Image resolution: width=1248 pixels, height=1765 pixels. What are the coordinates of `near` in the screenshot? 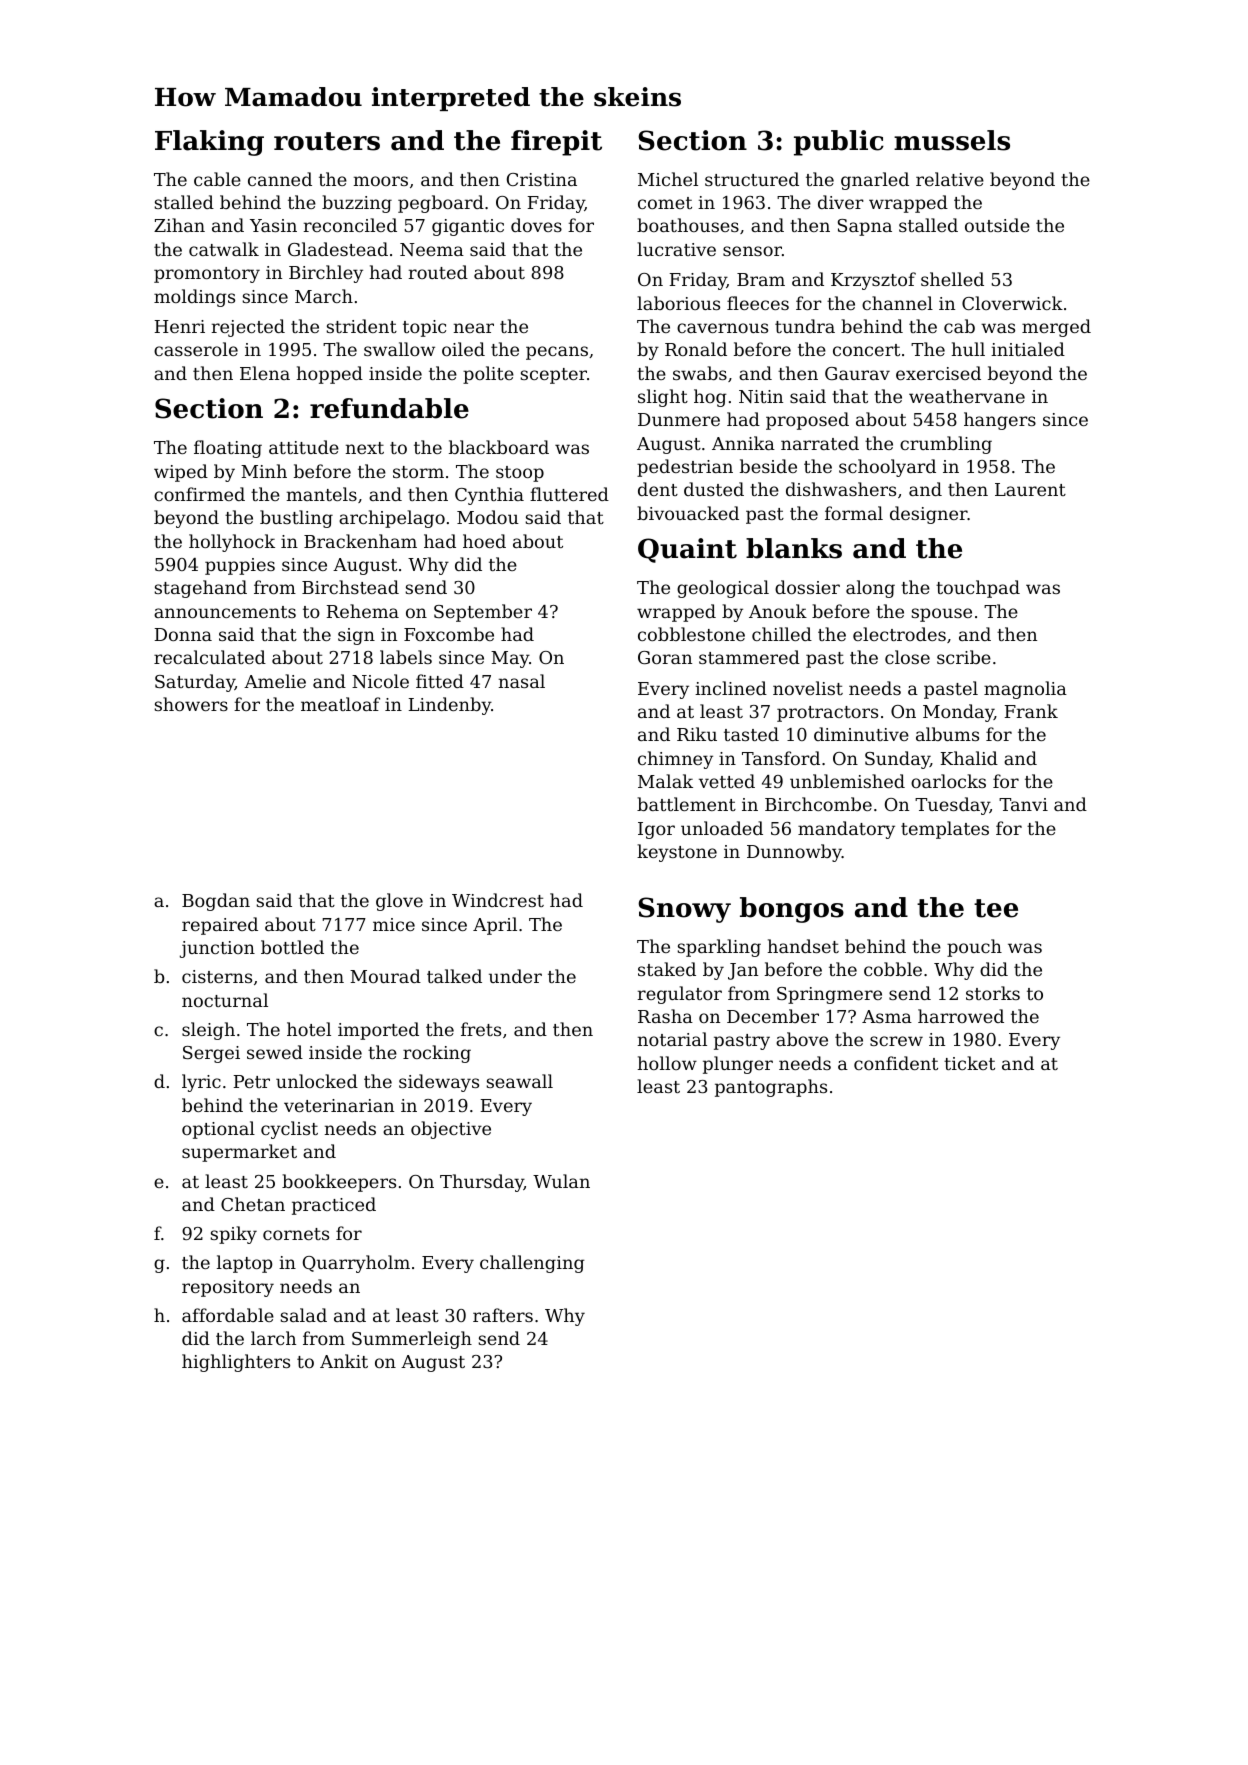 It's located at (474, 328).
